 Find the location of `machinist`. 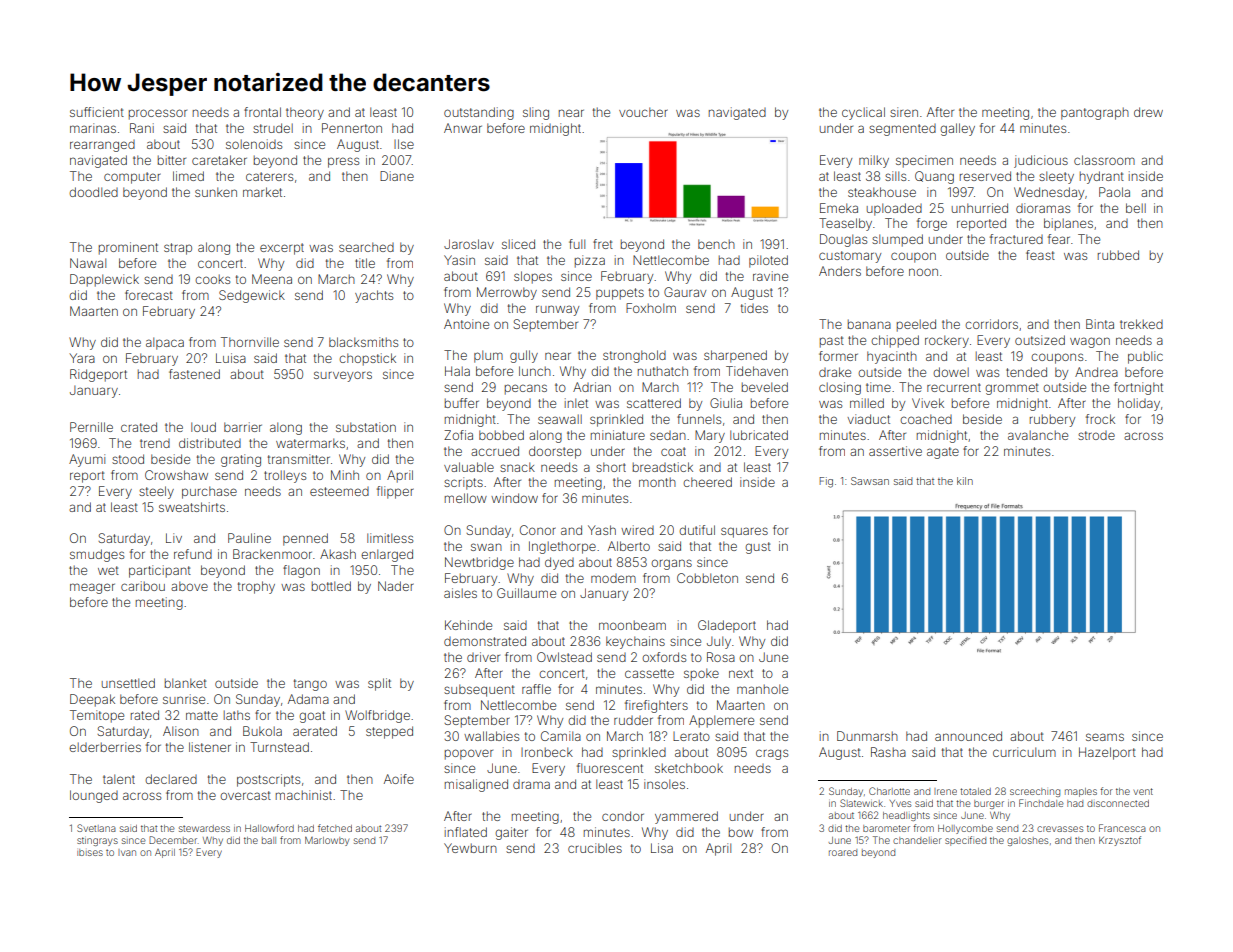

machinist is located at coordinates (304, 795).
